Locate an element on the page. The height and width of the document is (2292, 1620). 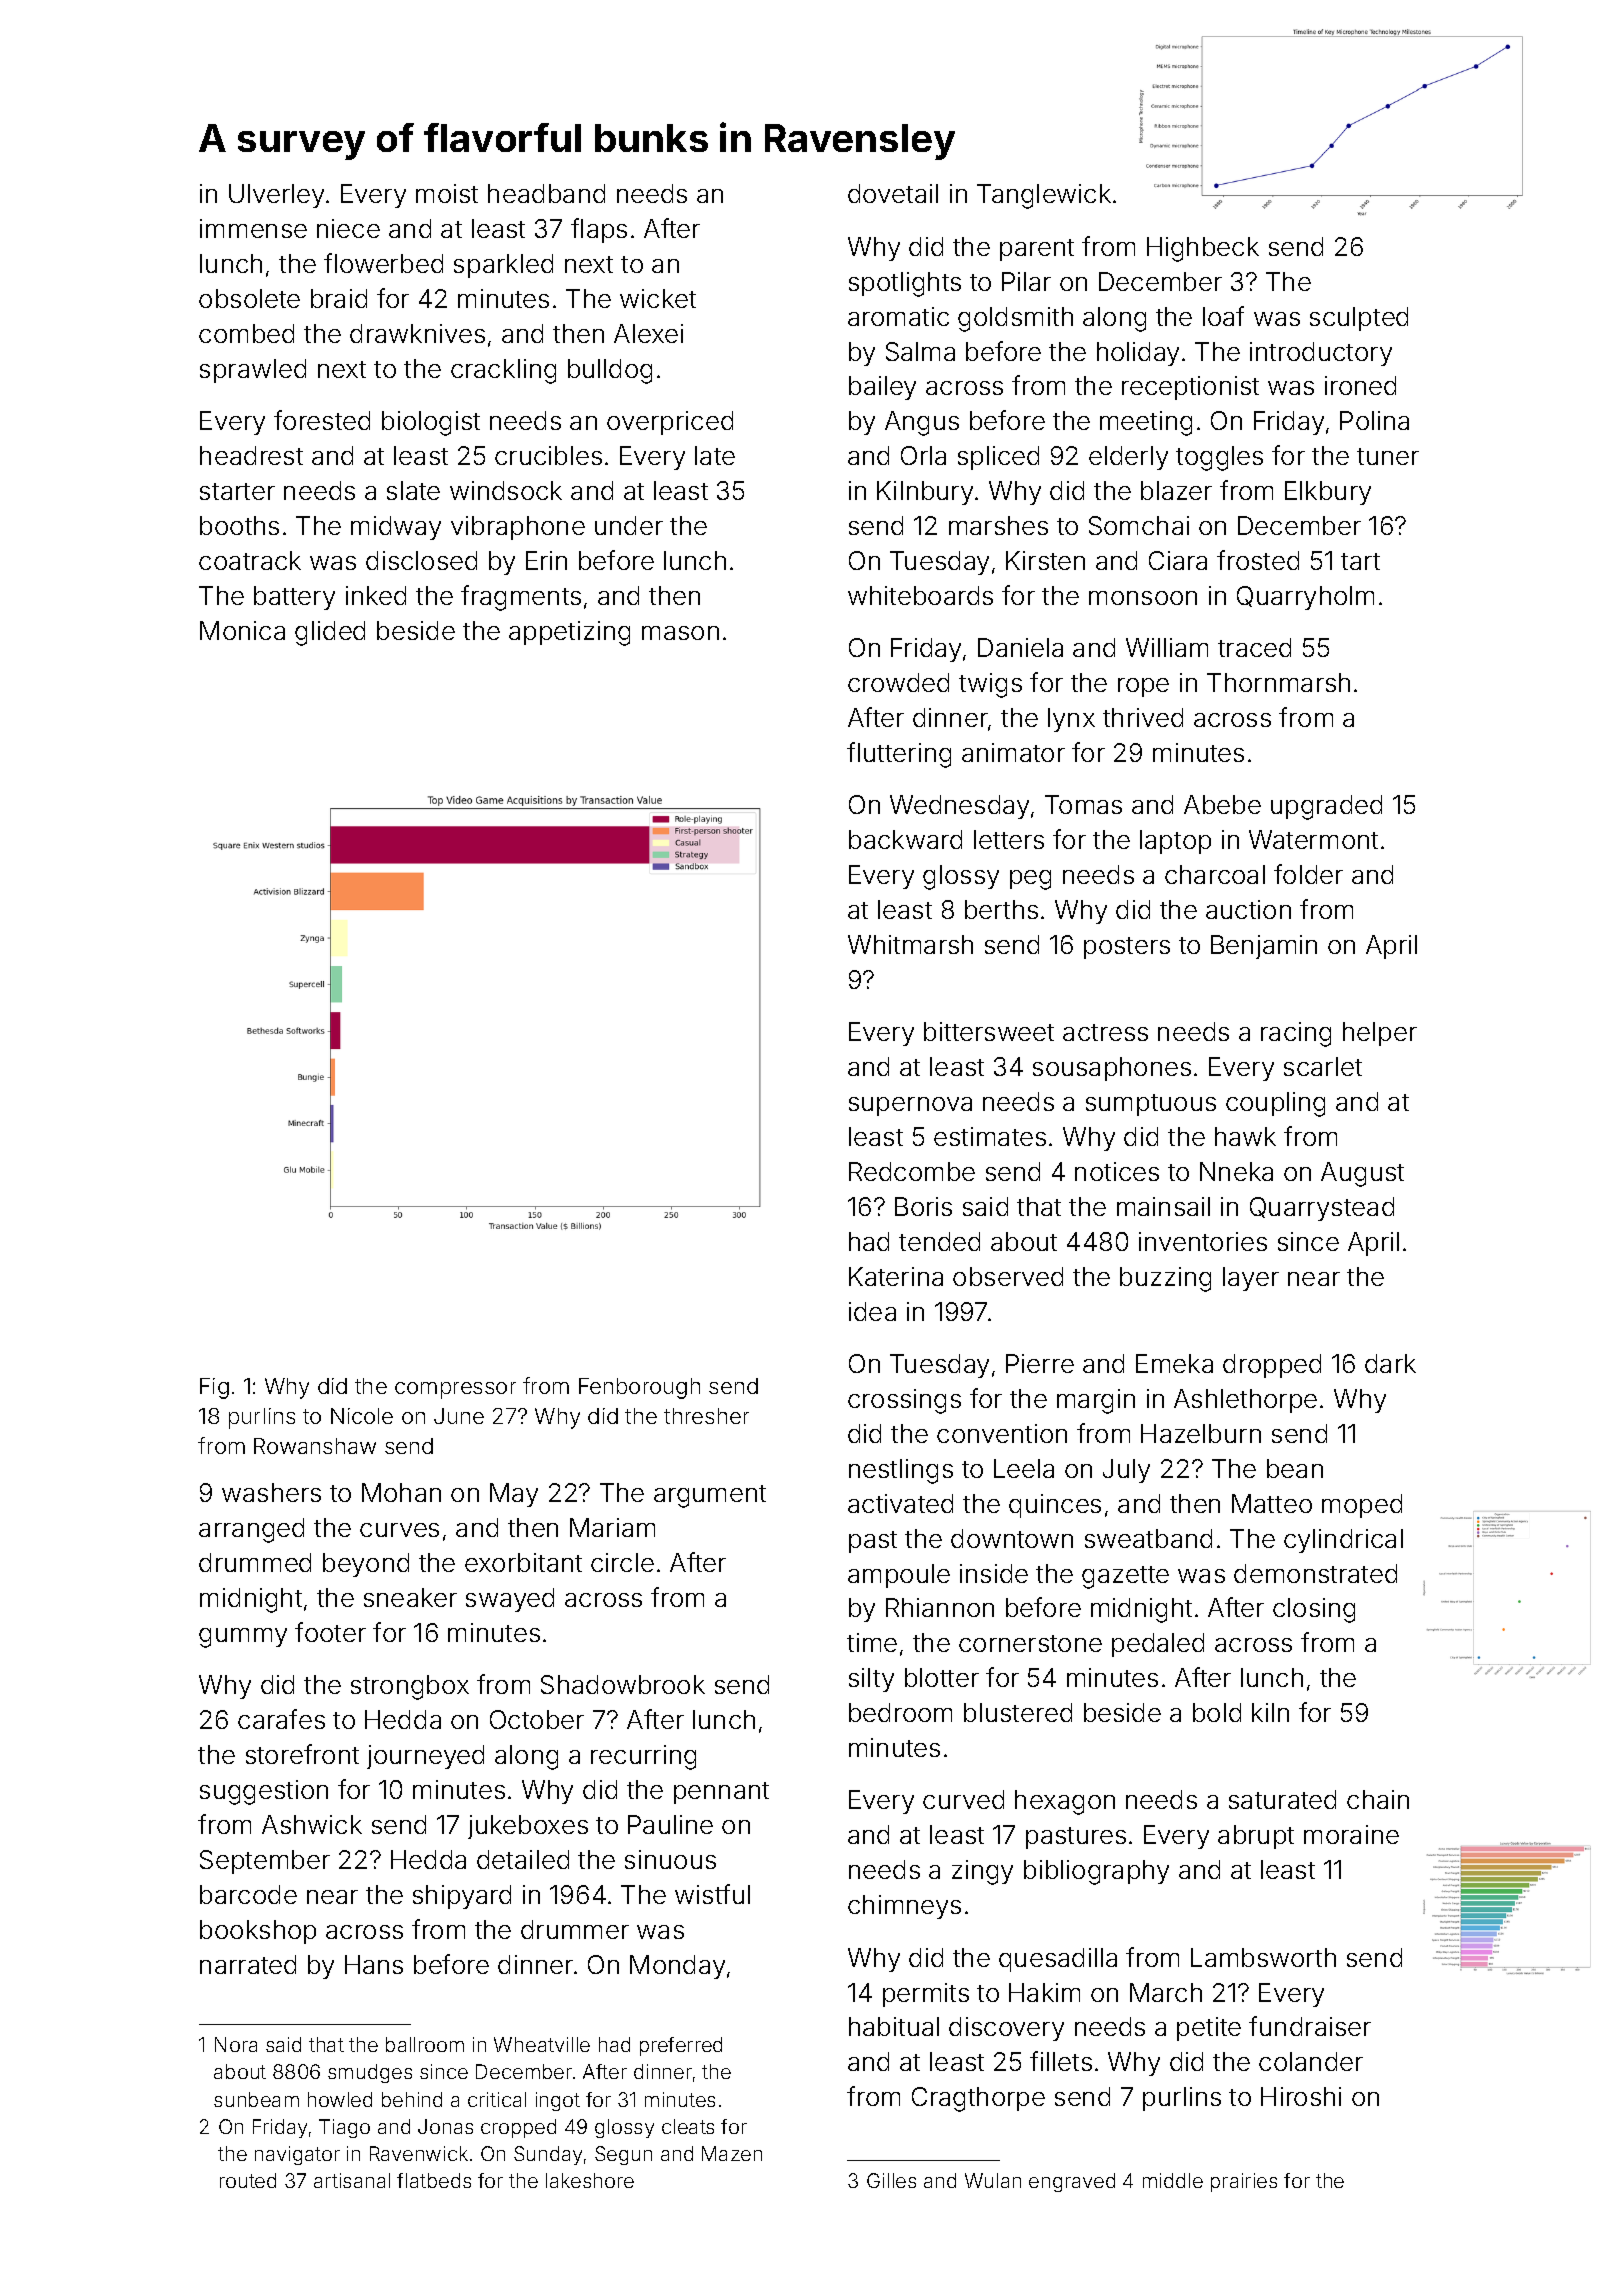
observed is located at coordinates (1008, 1276).
